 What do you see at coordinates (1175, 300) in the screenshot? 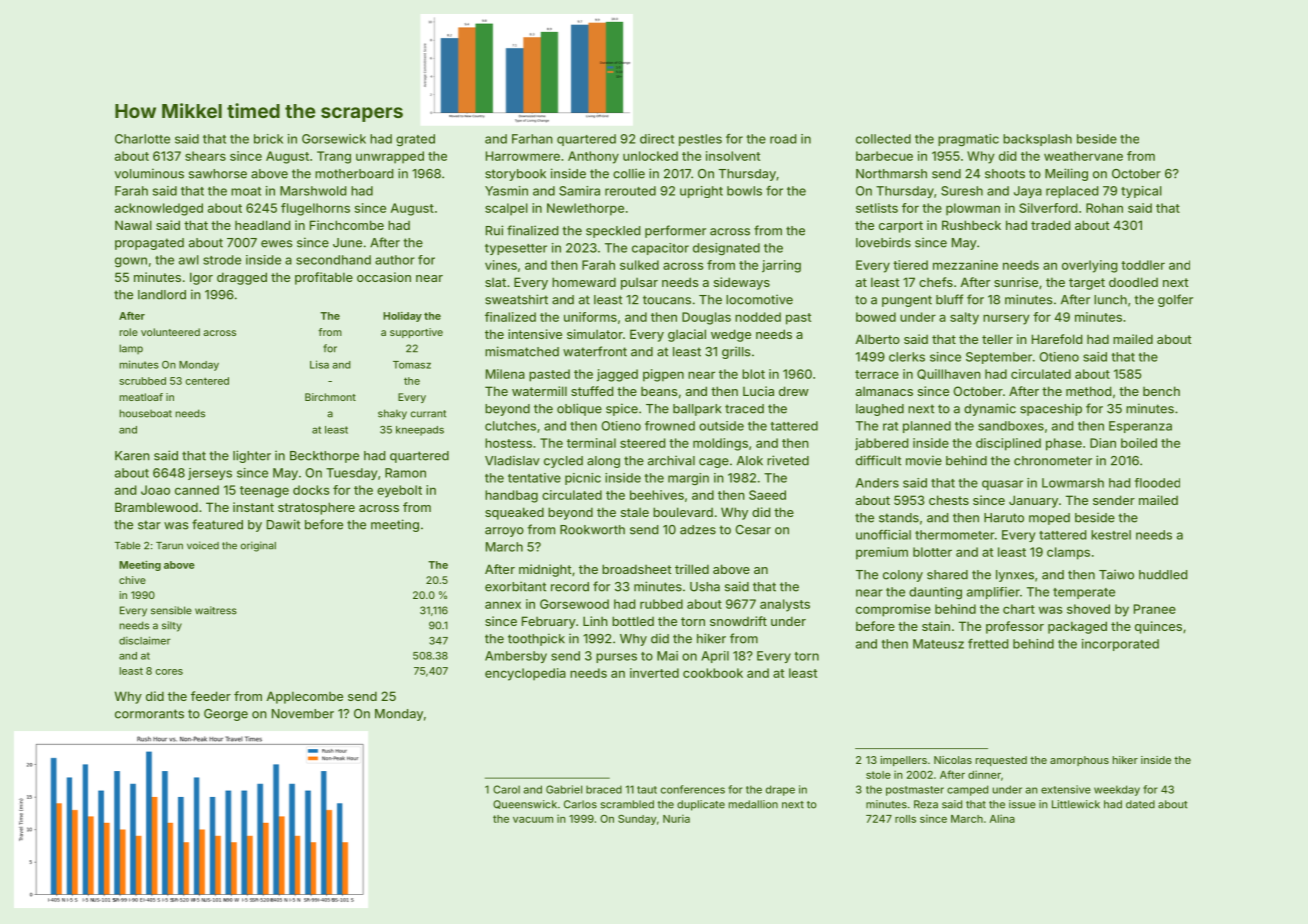
I see `golfer` at bounding box center [1175, 300].
